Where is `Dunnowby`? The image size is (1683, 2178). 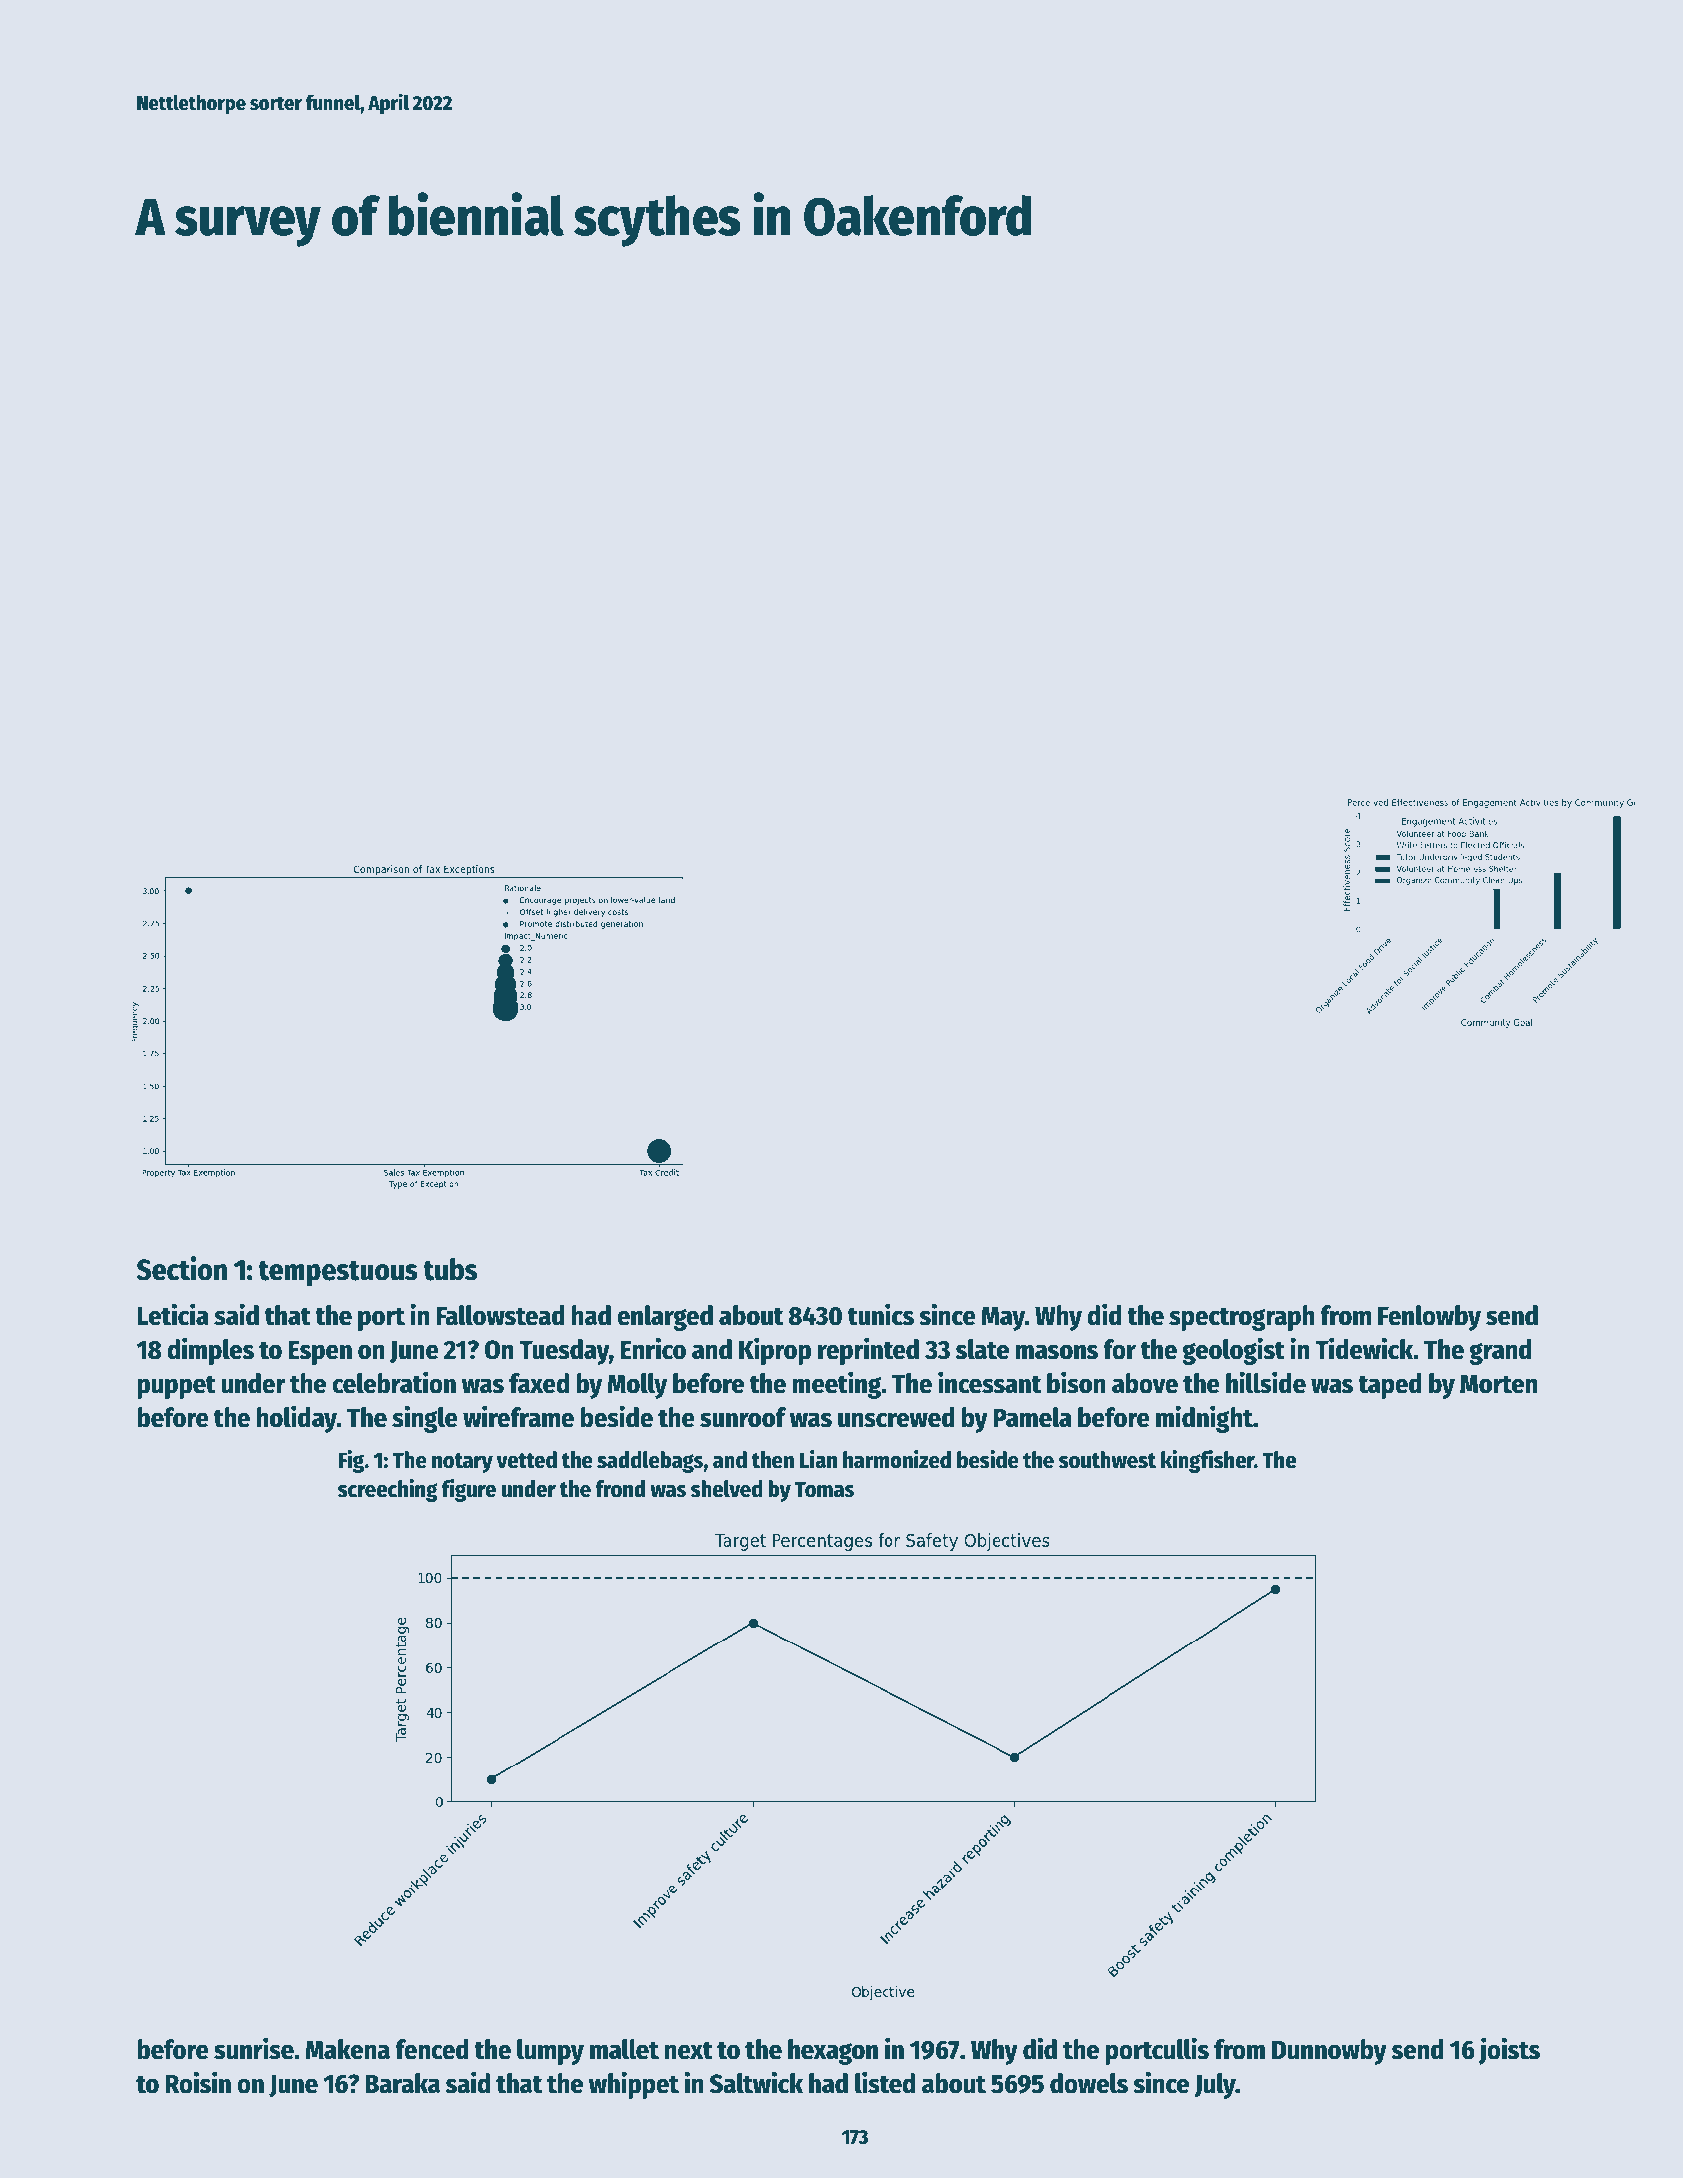
Dunnowby is located at coordinates (1329, 2052).
